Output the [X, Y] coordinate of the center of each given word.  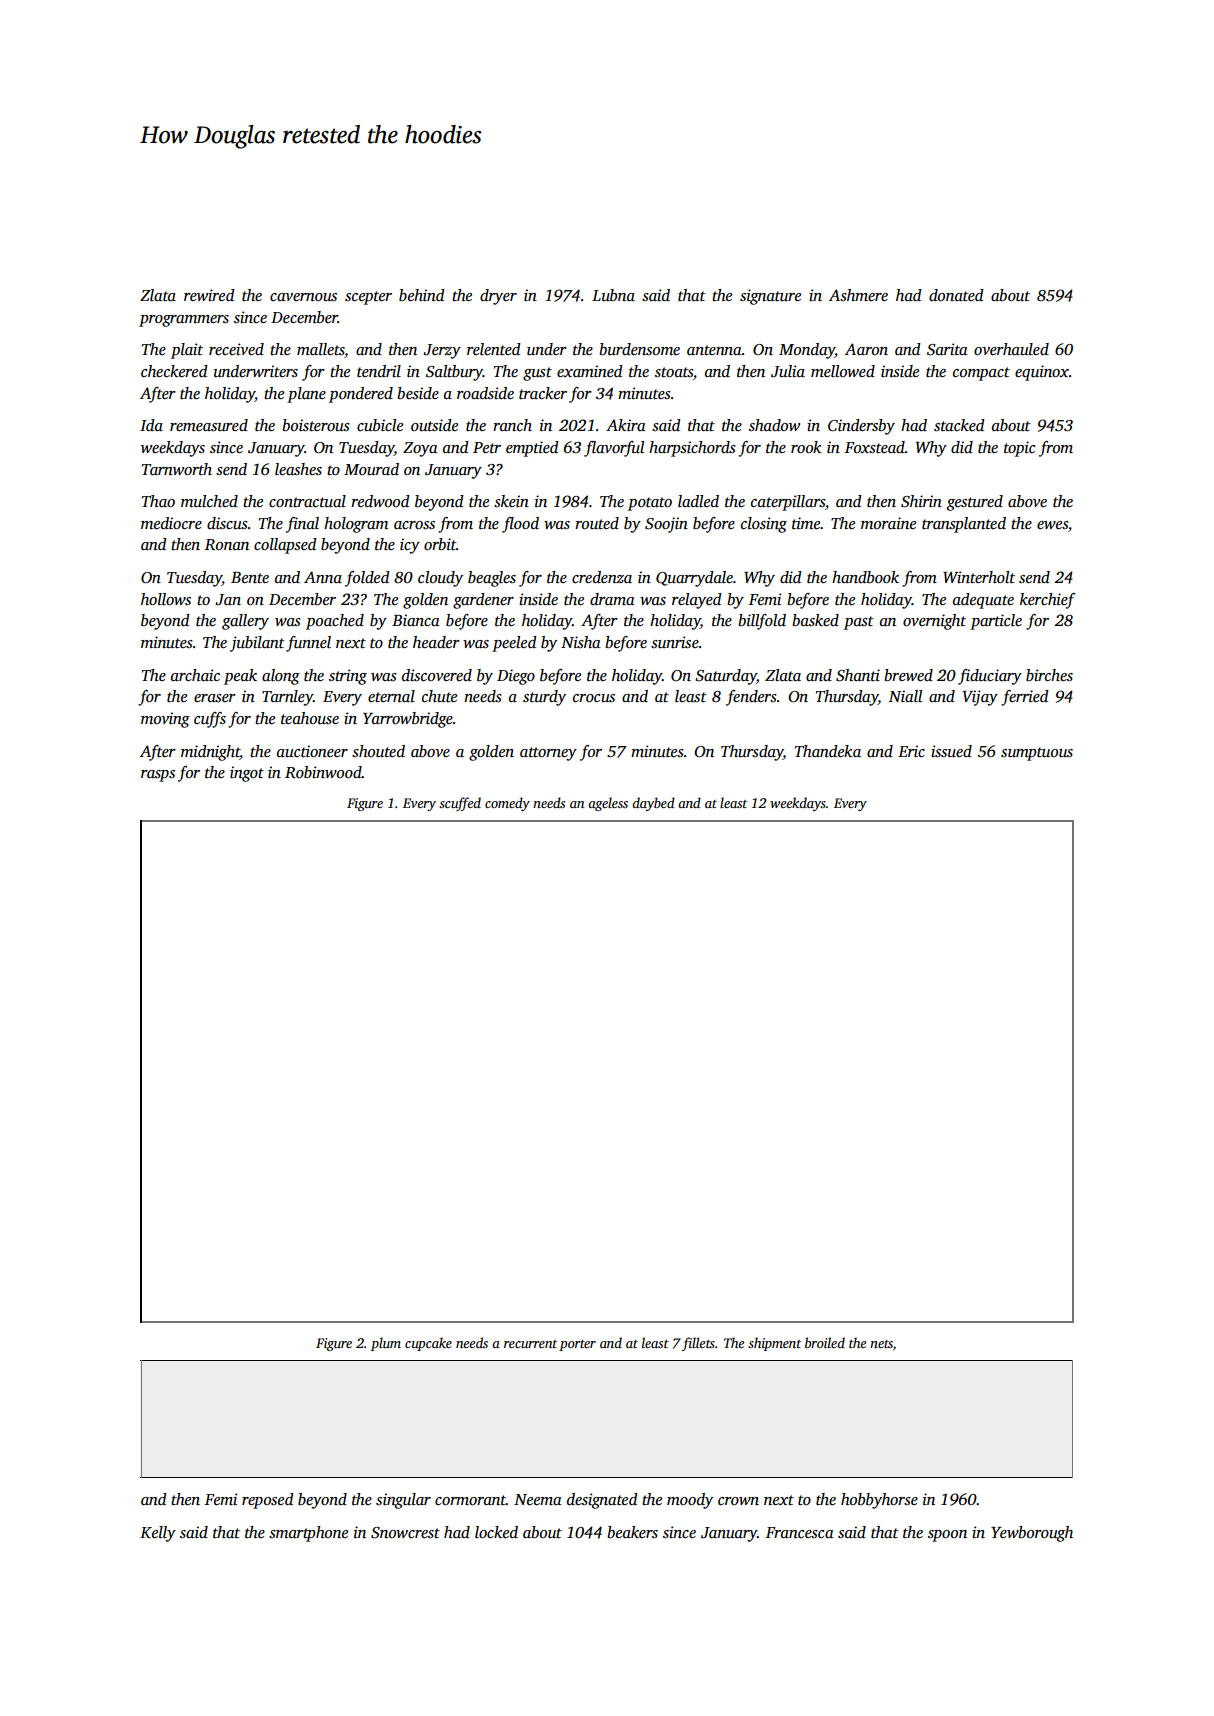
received [236, 349]
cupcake [428, 1344]
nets [881, 1344]
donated [956, 295]
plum [386, 1344]
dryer [498, 297]
